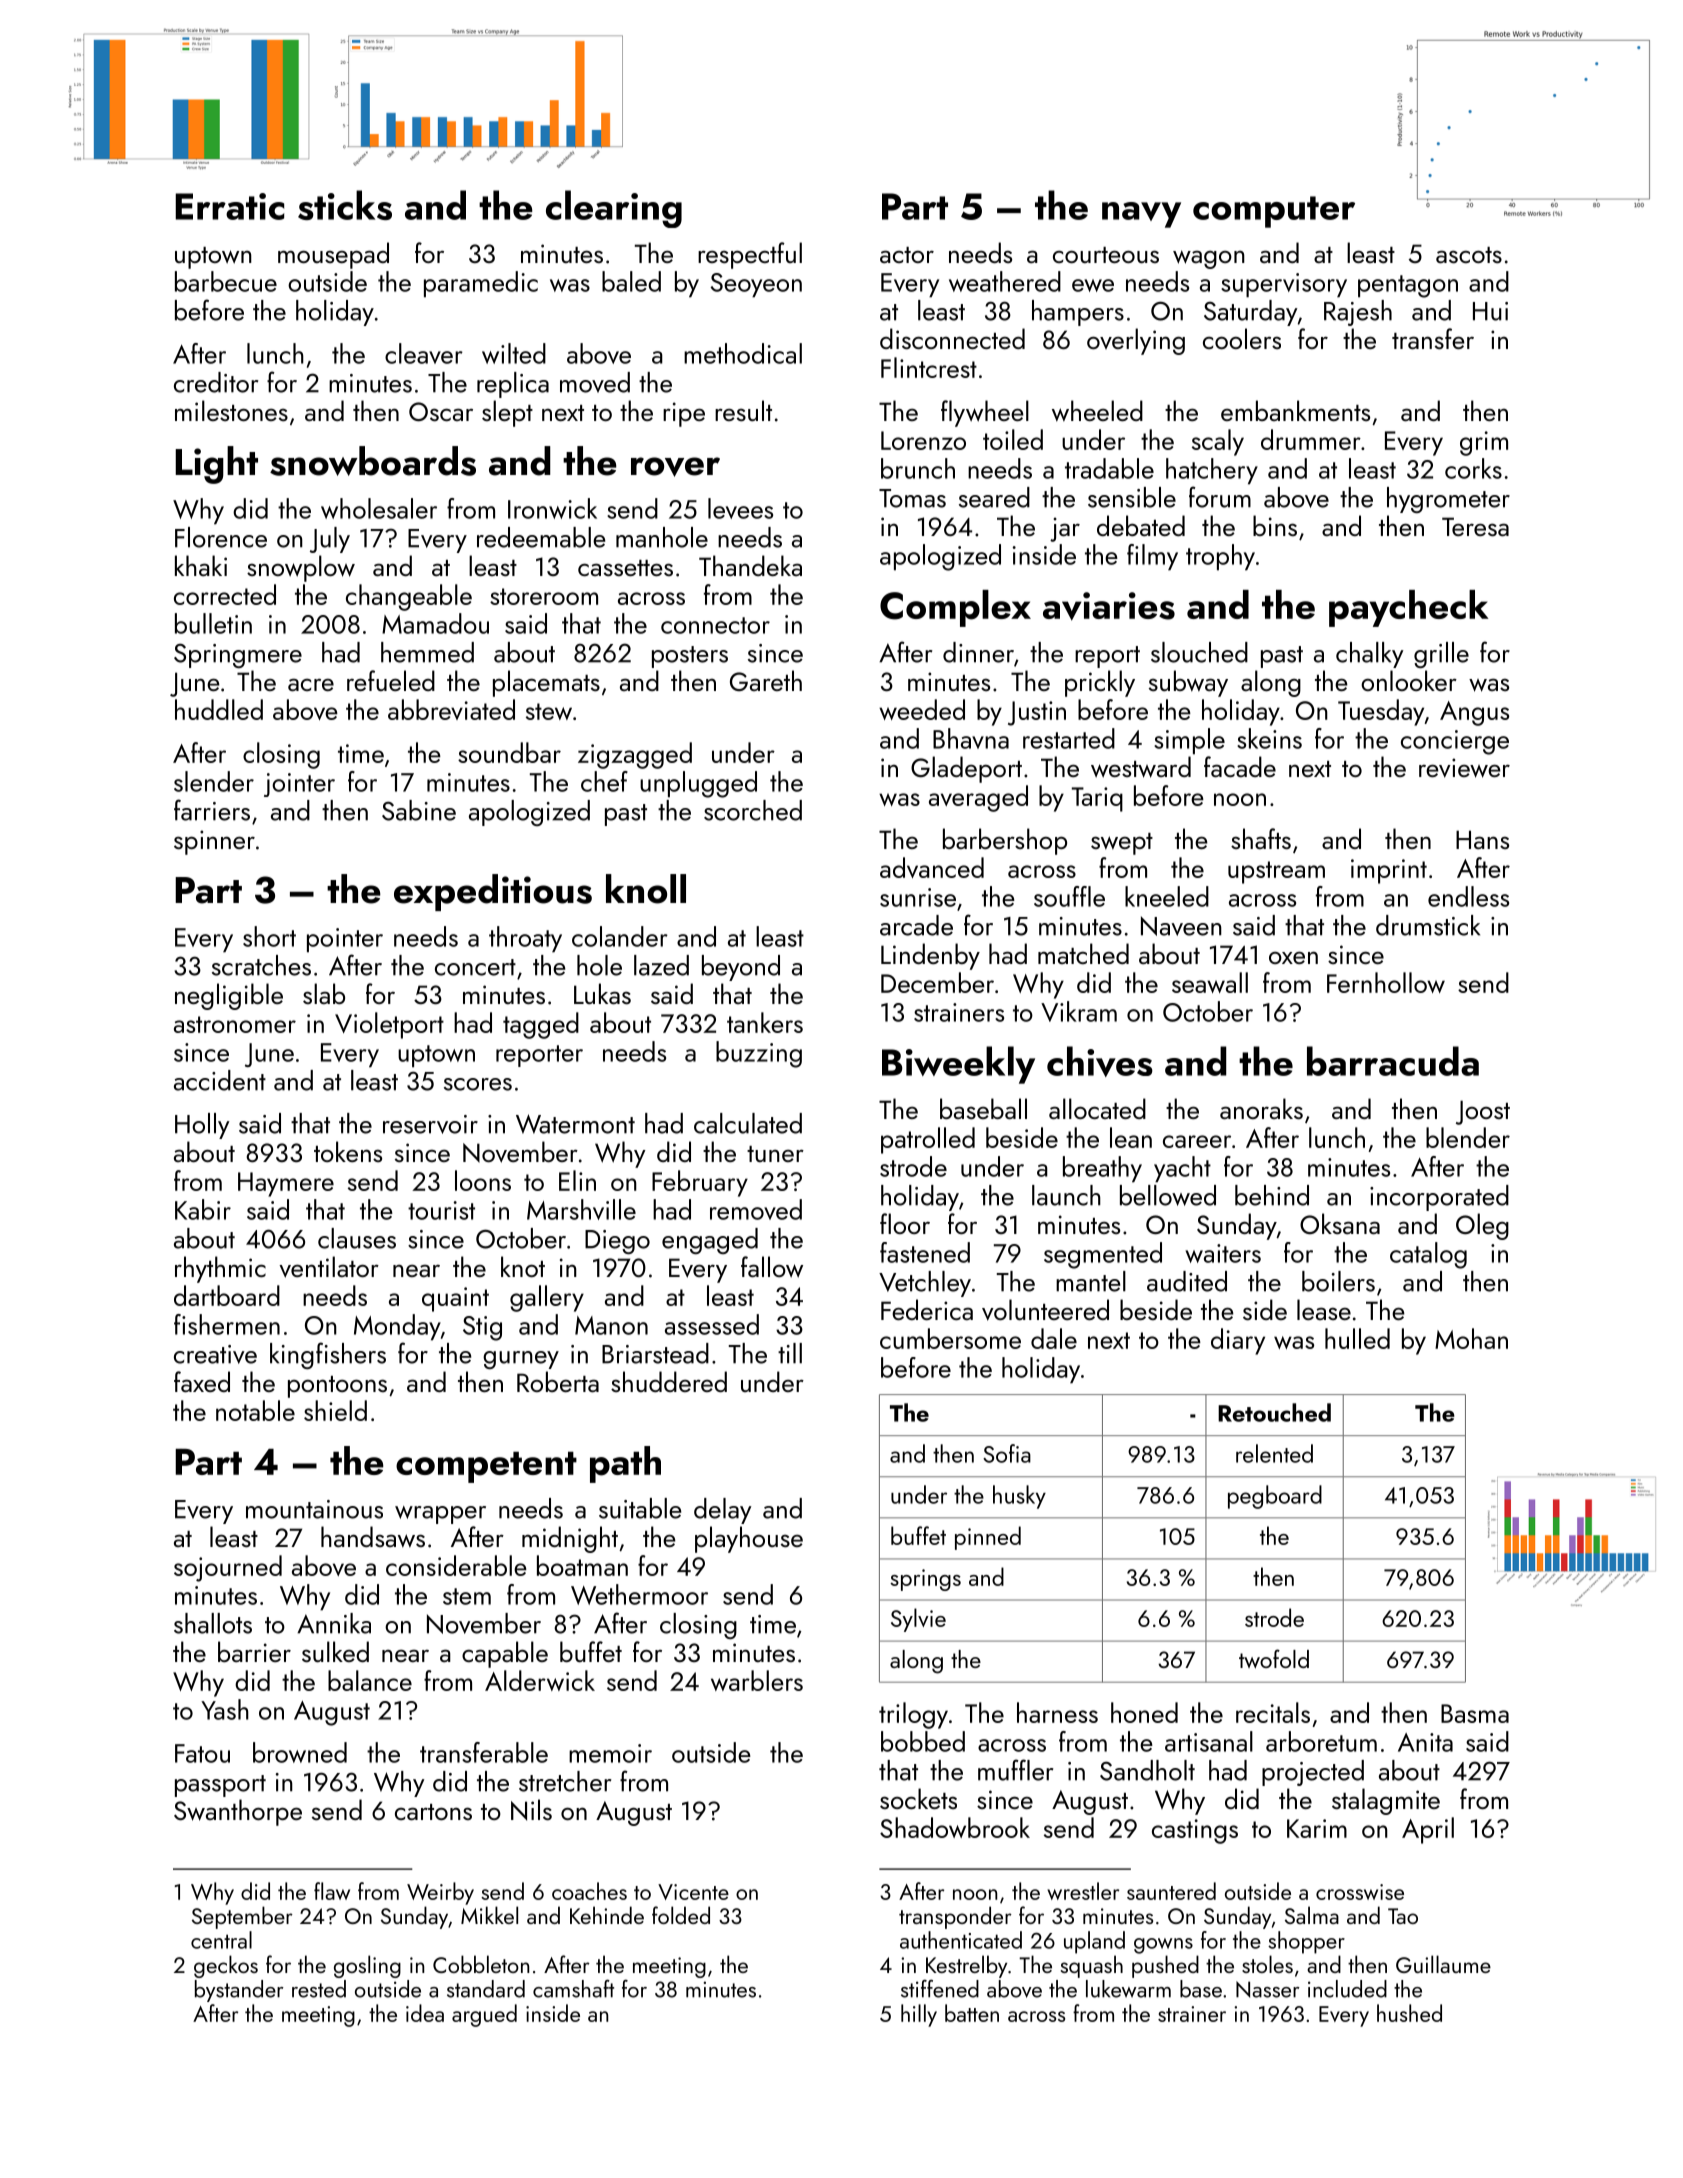 Image resolution: width=1683 pixels, height=2178 pixels. I want to click on paramedic, so click(481, 284).
